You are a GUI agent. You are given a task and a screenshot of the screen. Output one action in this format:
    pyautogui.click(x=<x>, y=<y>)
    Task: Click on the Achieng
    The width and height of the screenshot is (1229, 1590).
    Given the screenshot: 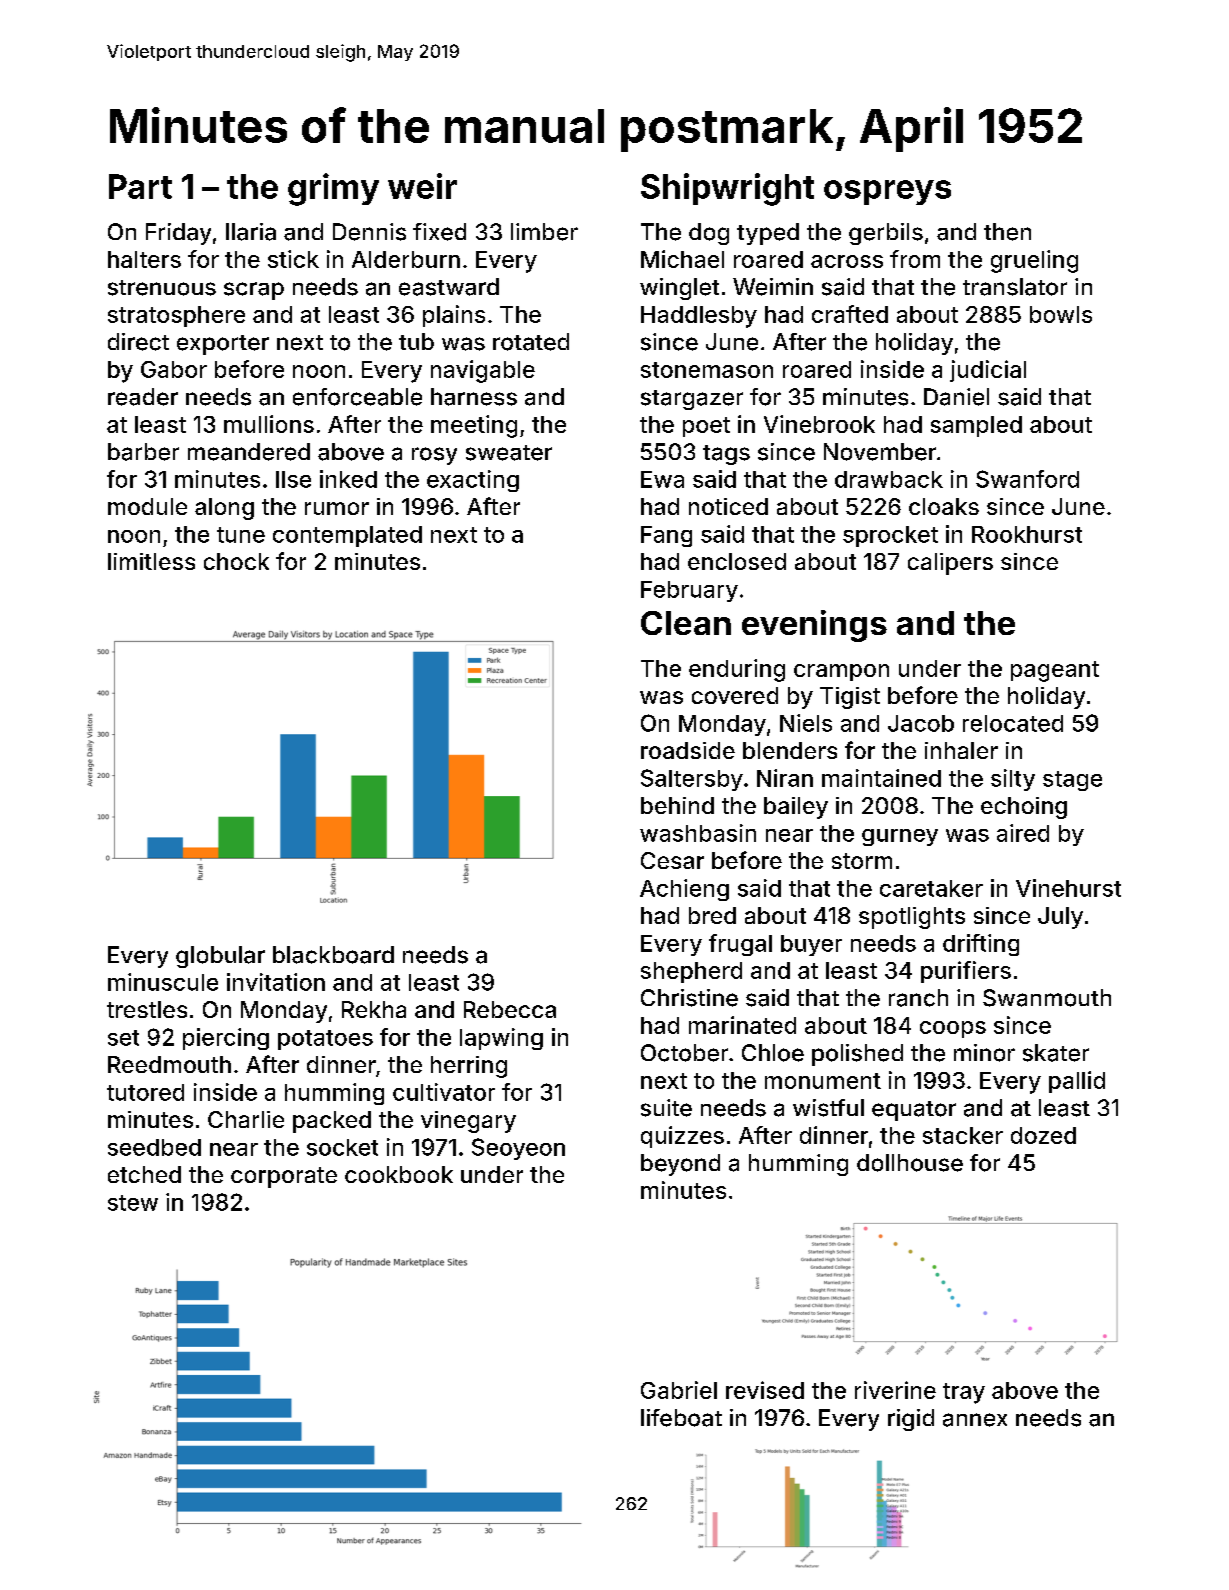 What is the action you would take?
    pyautogui.click(x=684, y=890)
